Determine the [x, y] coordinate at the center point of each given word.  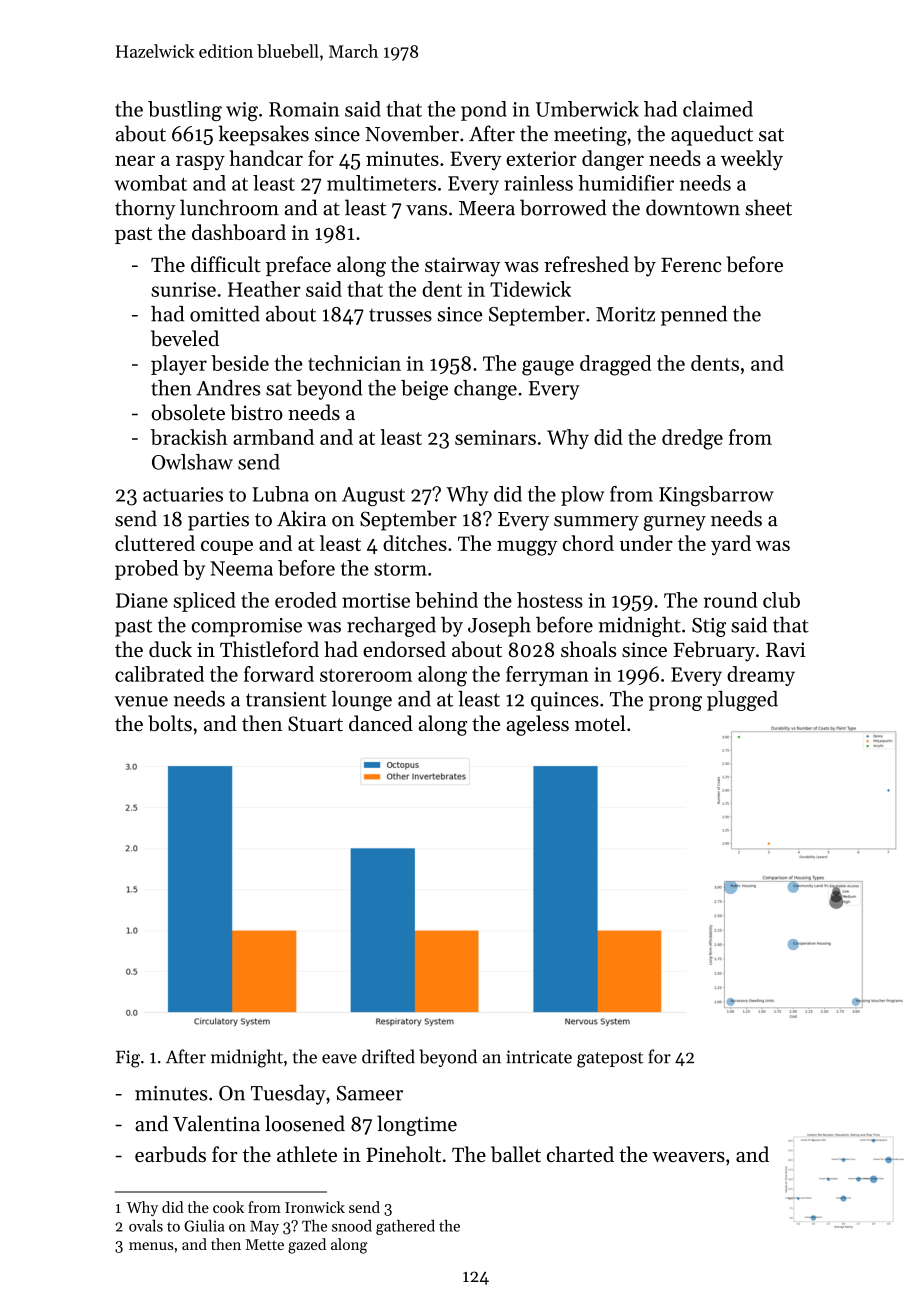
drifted [388, 1056]
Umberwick [587, 109]
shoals [588, 649]
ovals [146, 1226]
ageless [537, 725]
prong [675, 703]
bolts [170, 723]
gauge [548, 368]
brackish [189, 437]
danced [381, 723]
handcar [266, 158]
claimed [718, 109]
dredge [692, 439]
